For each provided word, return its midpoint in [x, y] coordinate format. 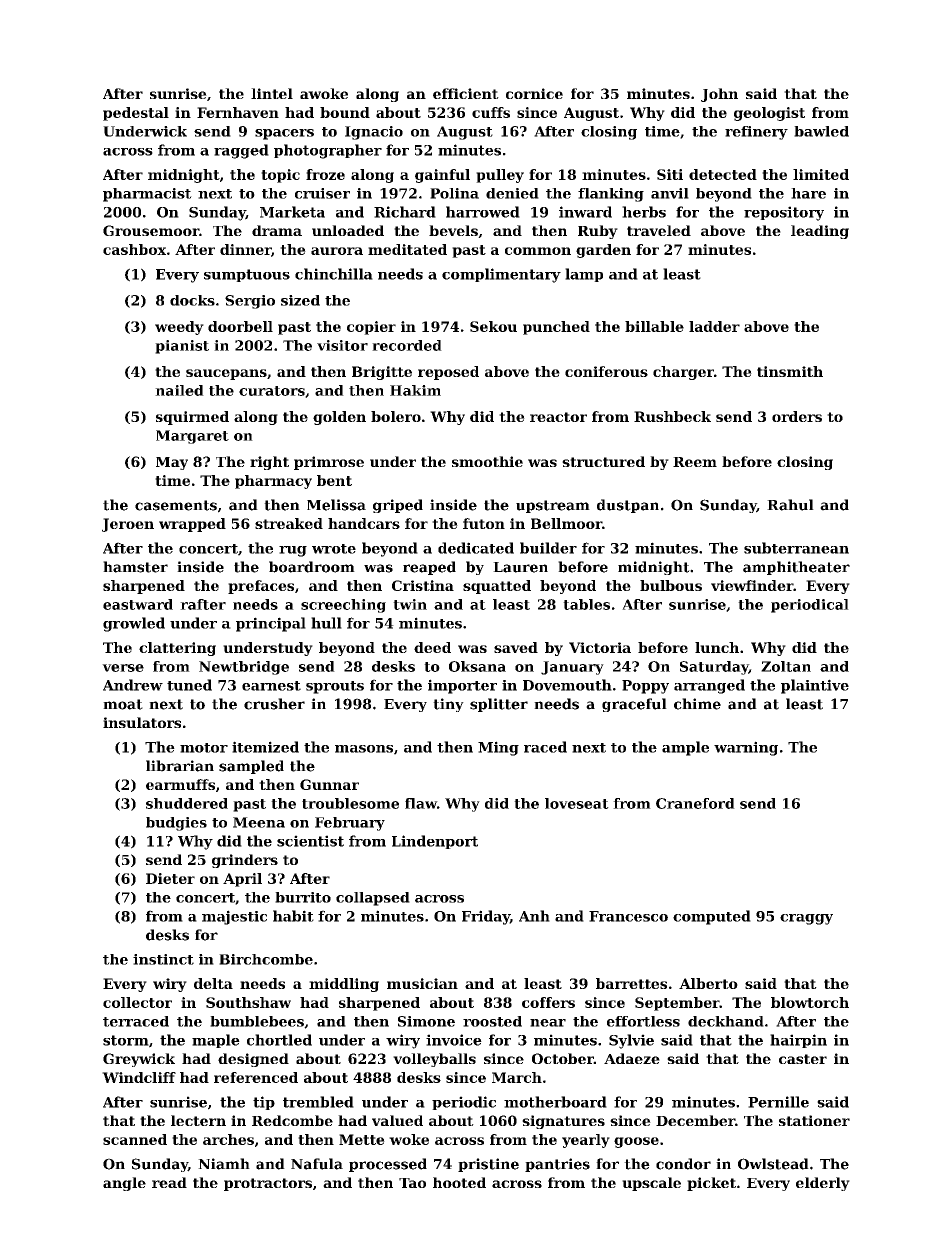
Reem [695, 462]
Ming [498, 748]
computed [712, 917]
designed [253, 1060]
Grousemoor [151, 230]
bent [334, 480]
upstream [553, 506]
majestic [234, 917]
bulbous [671, 585]
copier [371, 328]
